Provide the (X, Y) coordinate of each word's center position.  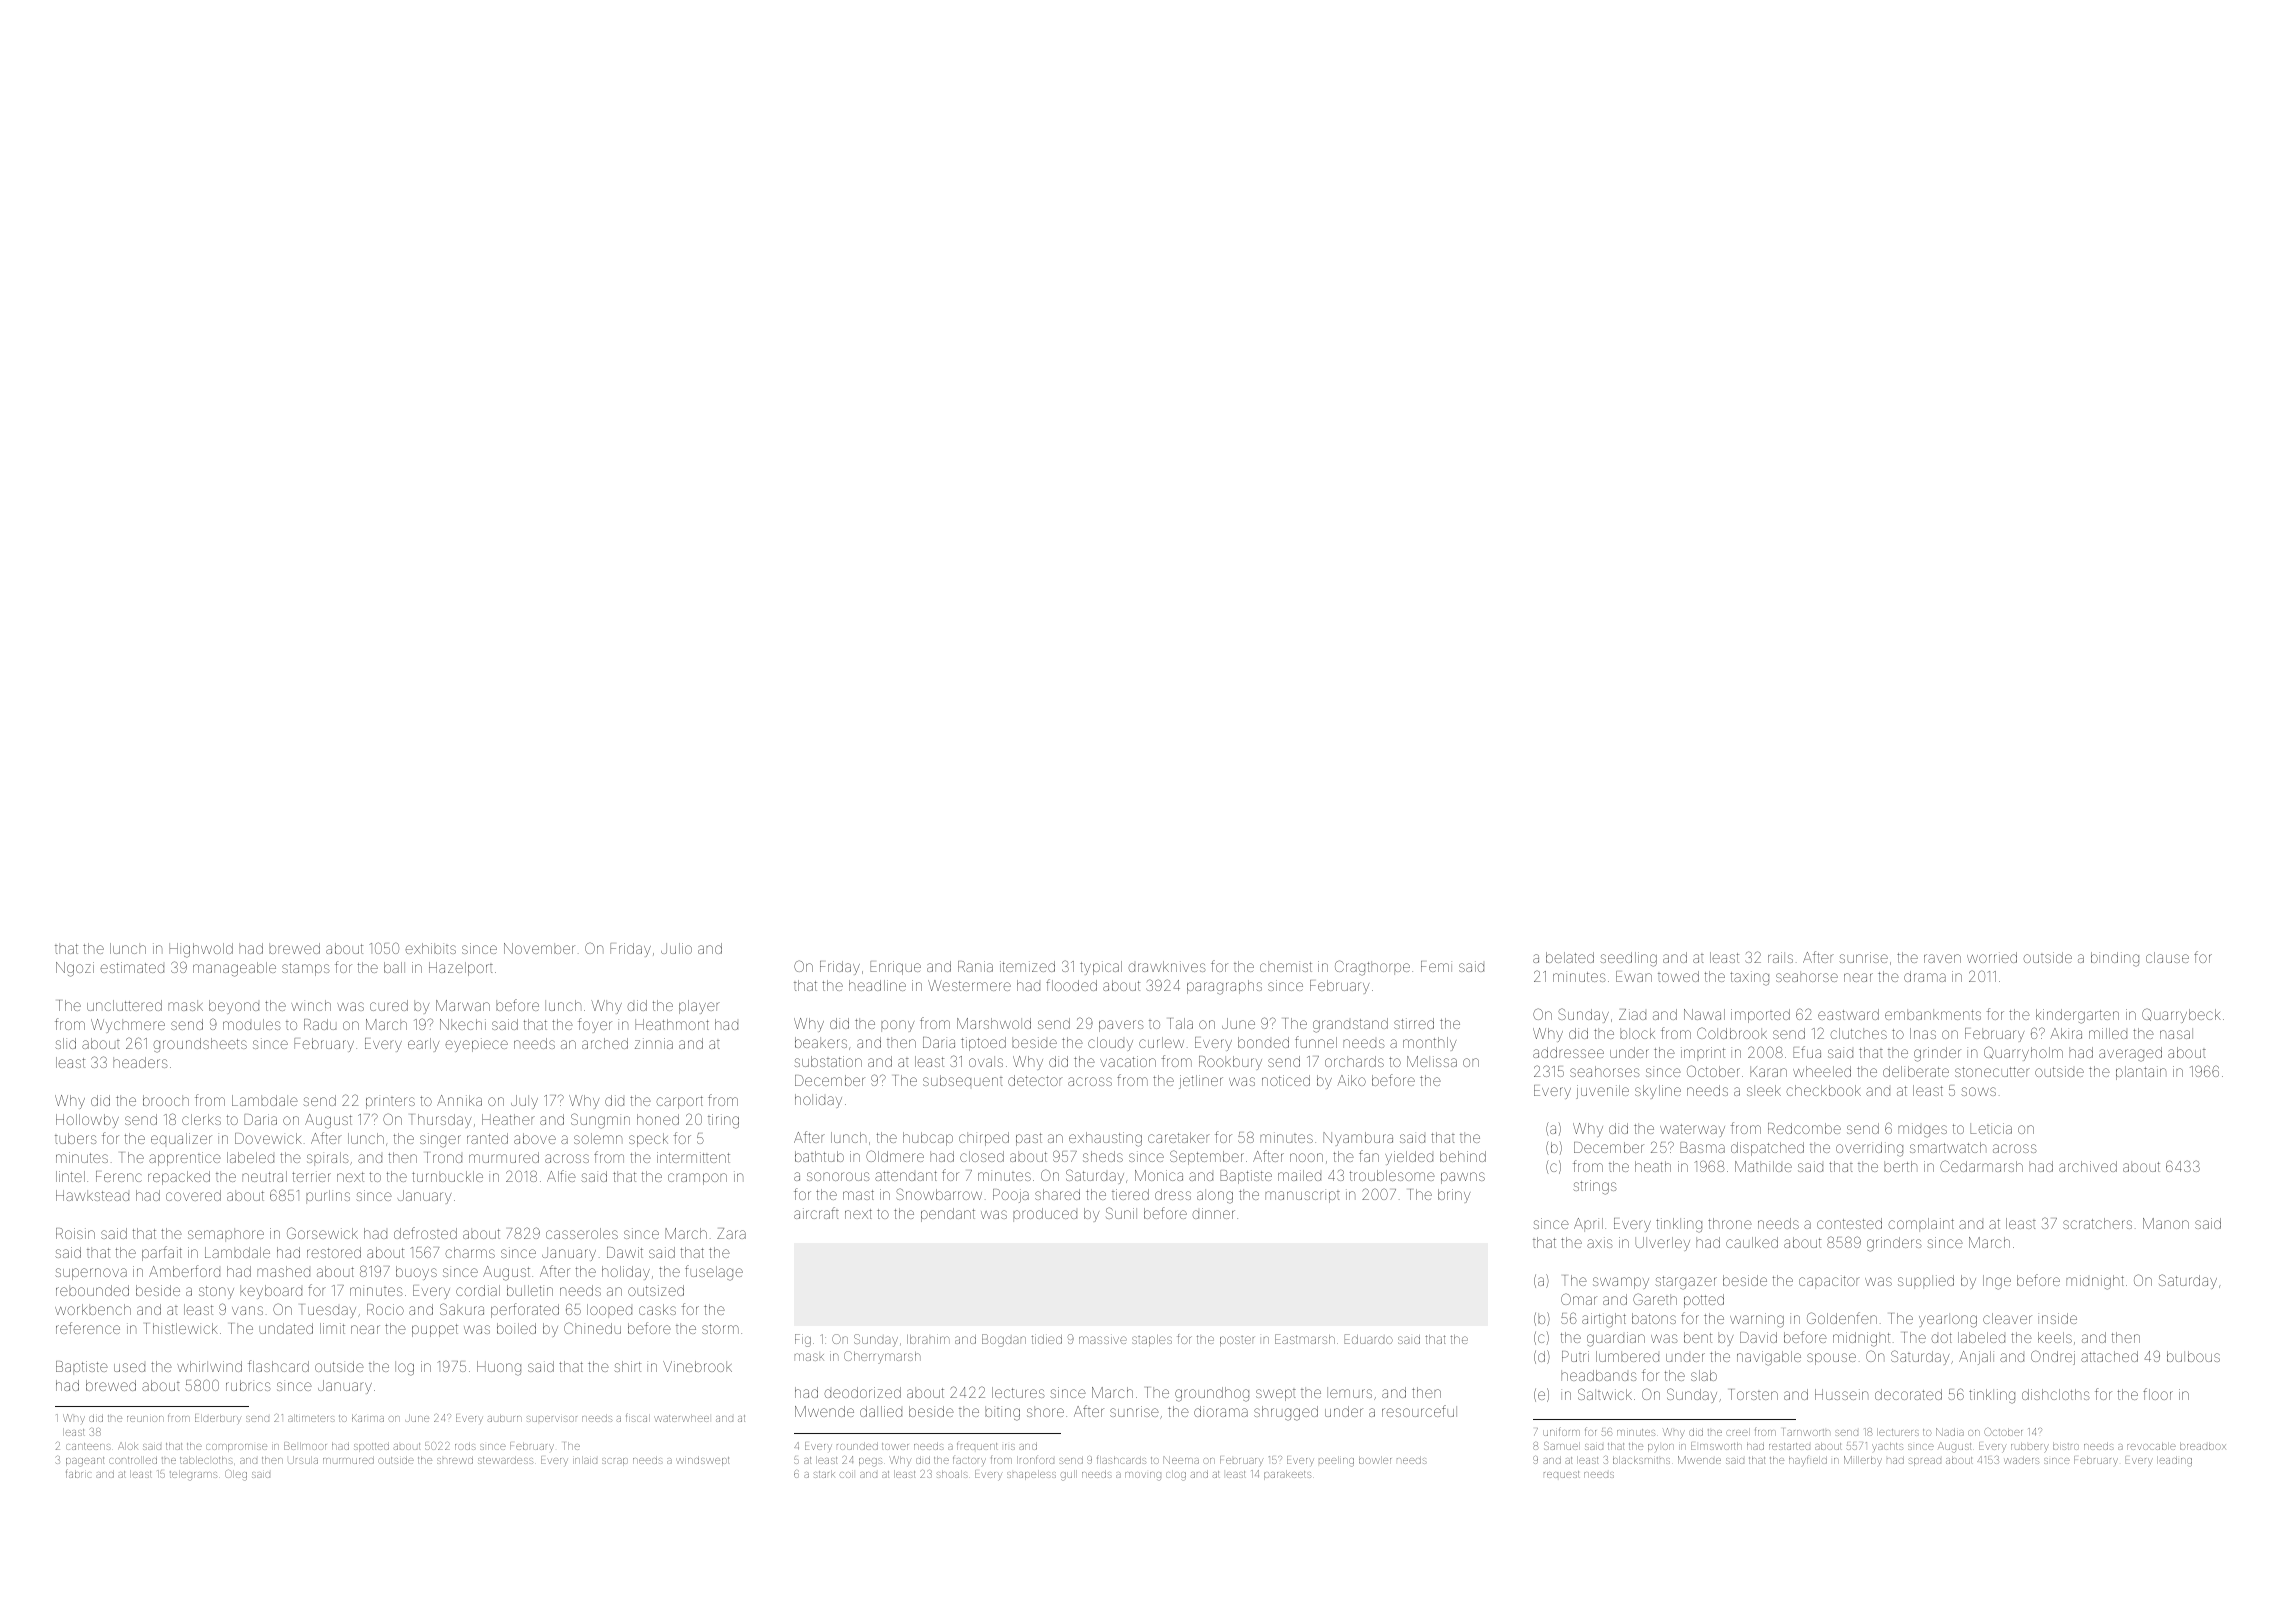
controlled (133, 1460)
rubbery (2030, 1447)
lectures (1018, 1392)
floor (2158, 1394)
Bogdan (1004, 1340)
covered (193, 1195)
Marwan (463, 1005)
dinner (1213, 1213)
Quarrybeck (2181, 1015)
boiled (516, 1328)
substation (828, 1061)
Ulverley (1662, 1244)
